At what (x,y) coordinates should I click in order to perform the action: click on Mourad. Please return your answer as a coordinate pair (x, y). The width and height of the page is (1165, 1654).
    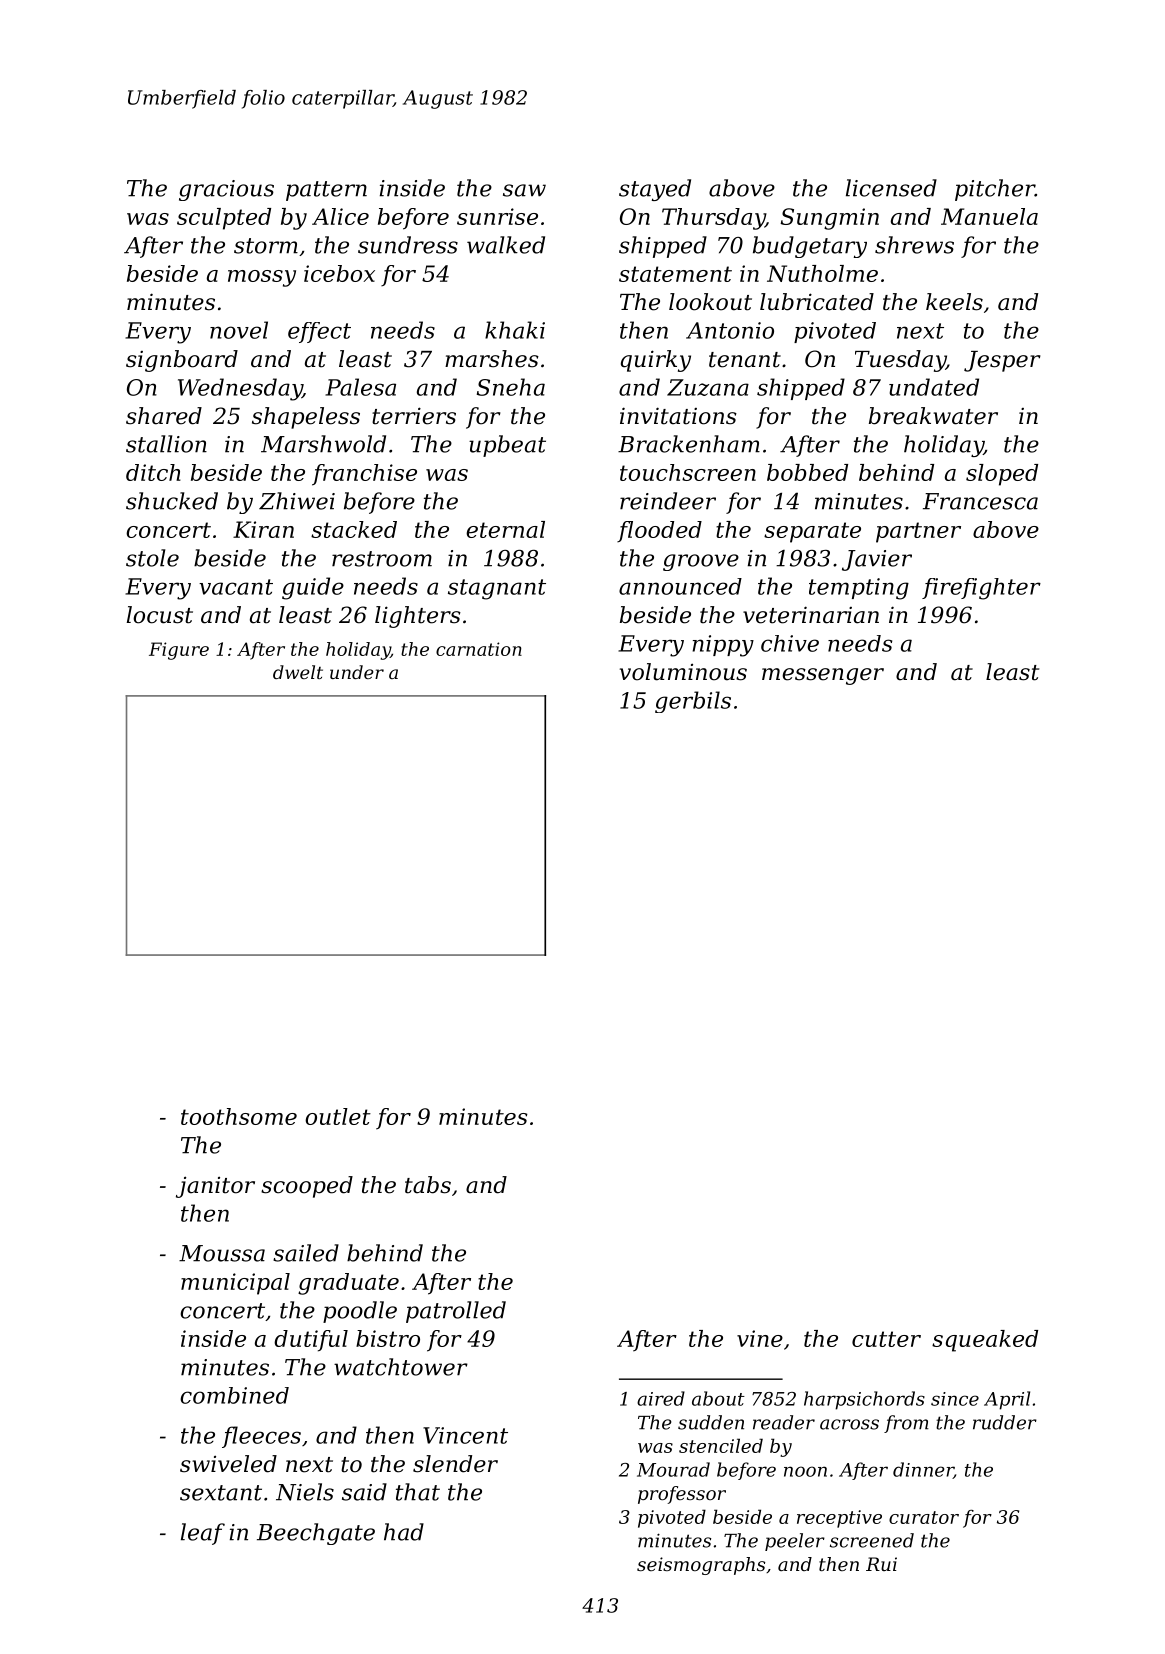
    Looking at the image, I should click on (673, 1469).
